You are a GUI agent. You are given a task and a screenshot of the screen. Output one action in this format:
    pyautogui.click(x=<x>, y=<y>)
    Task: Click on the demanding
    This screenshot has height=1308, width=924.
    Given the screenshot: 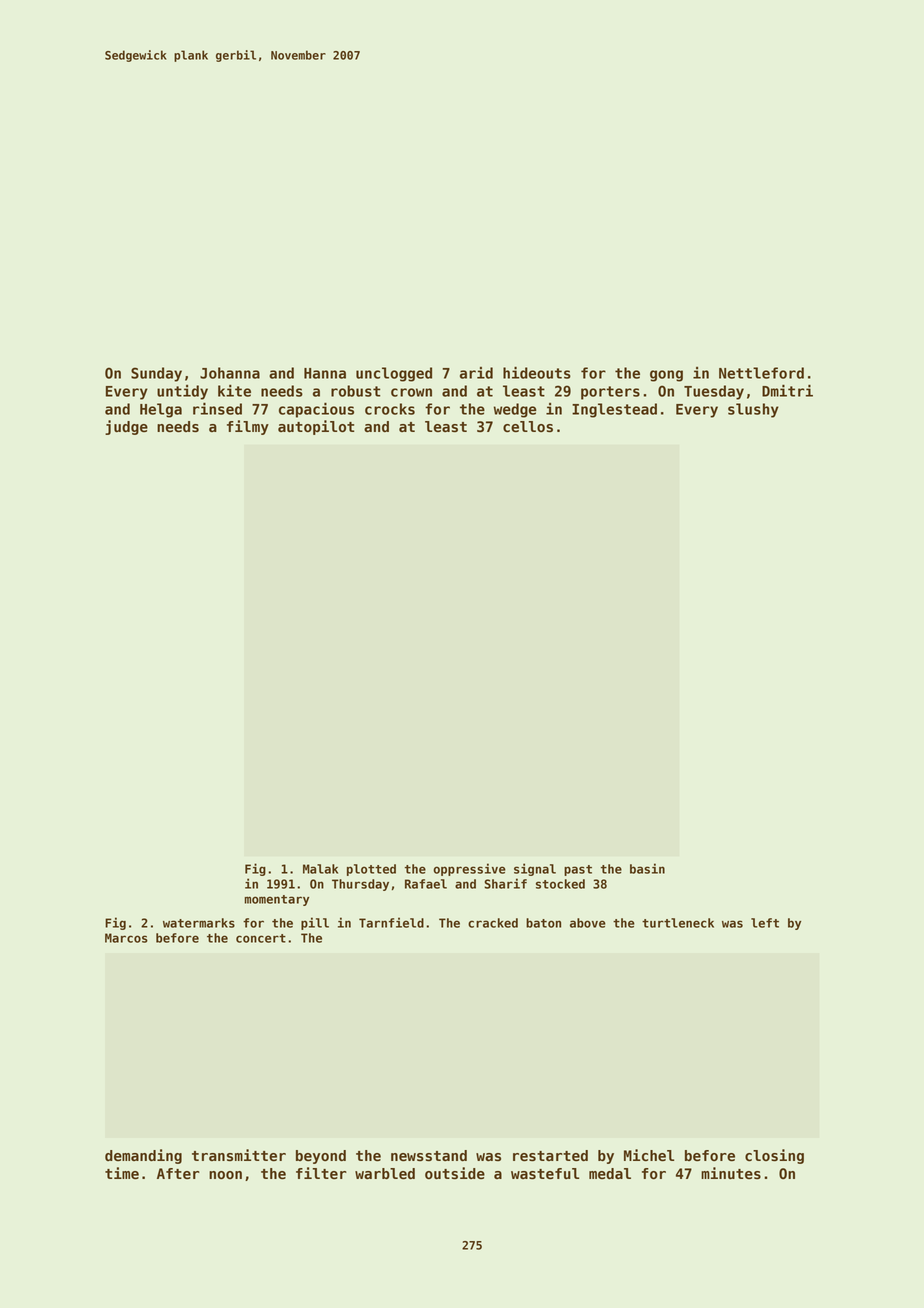 What is the action you would take?
    pyautogui.click(x=143, y=1156)
